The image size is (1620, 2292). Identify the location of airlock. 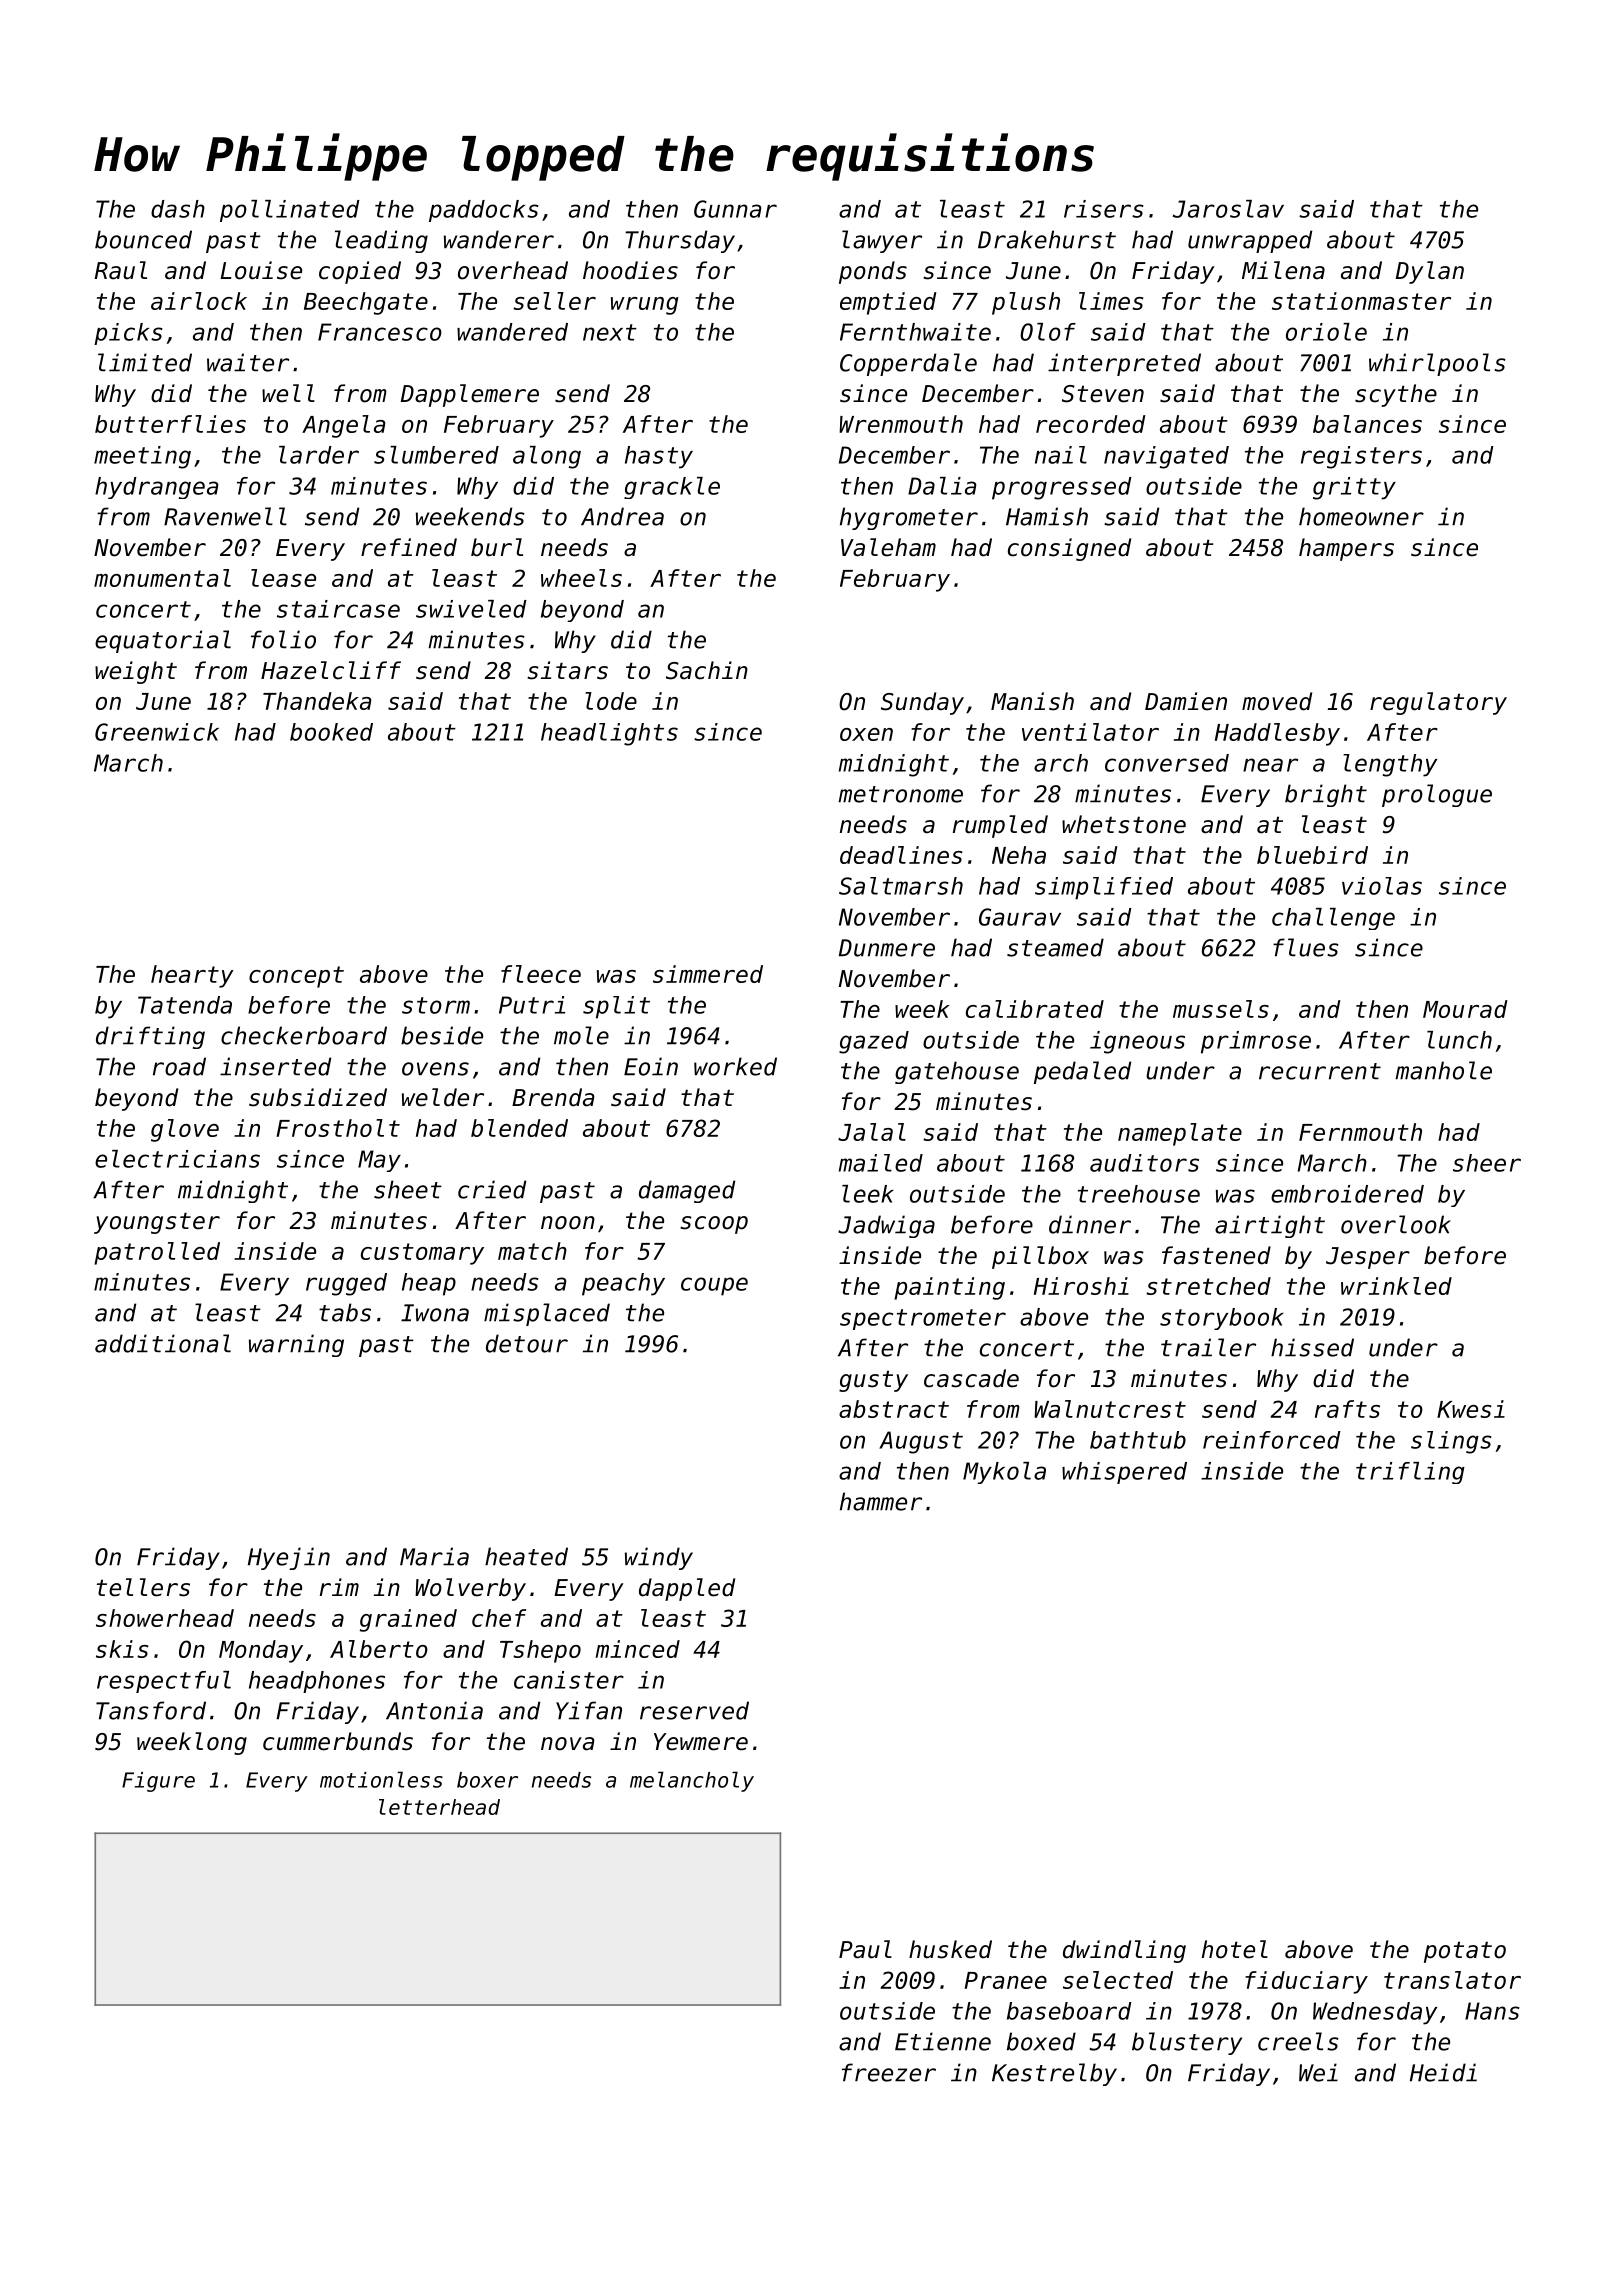
(199, 301).
